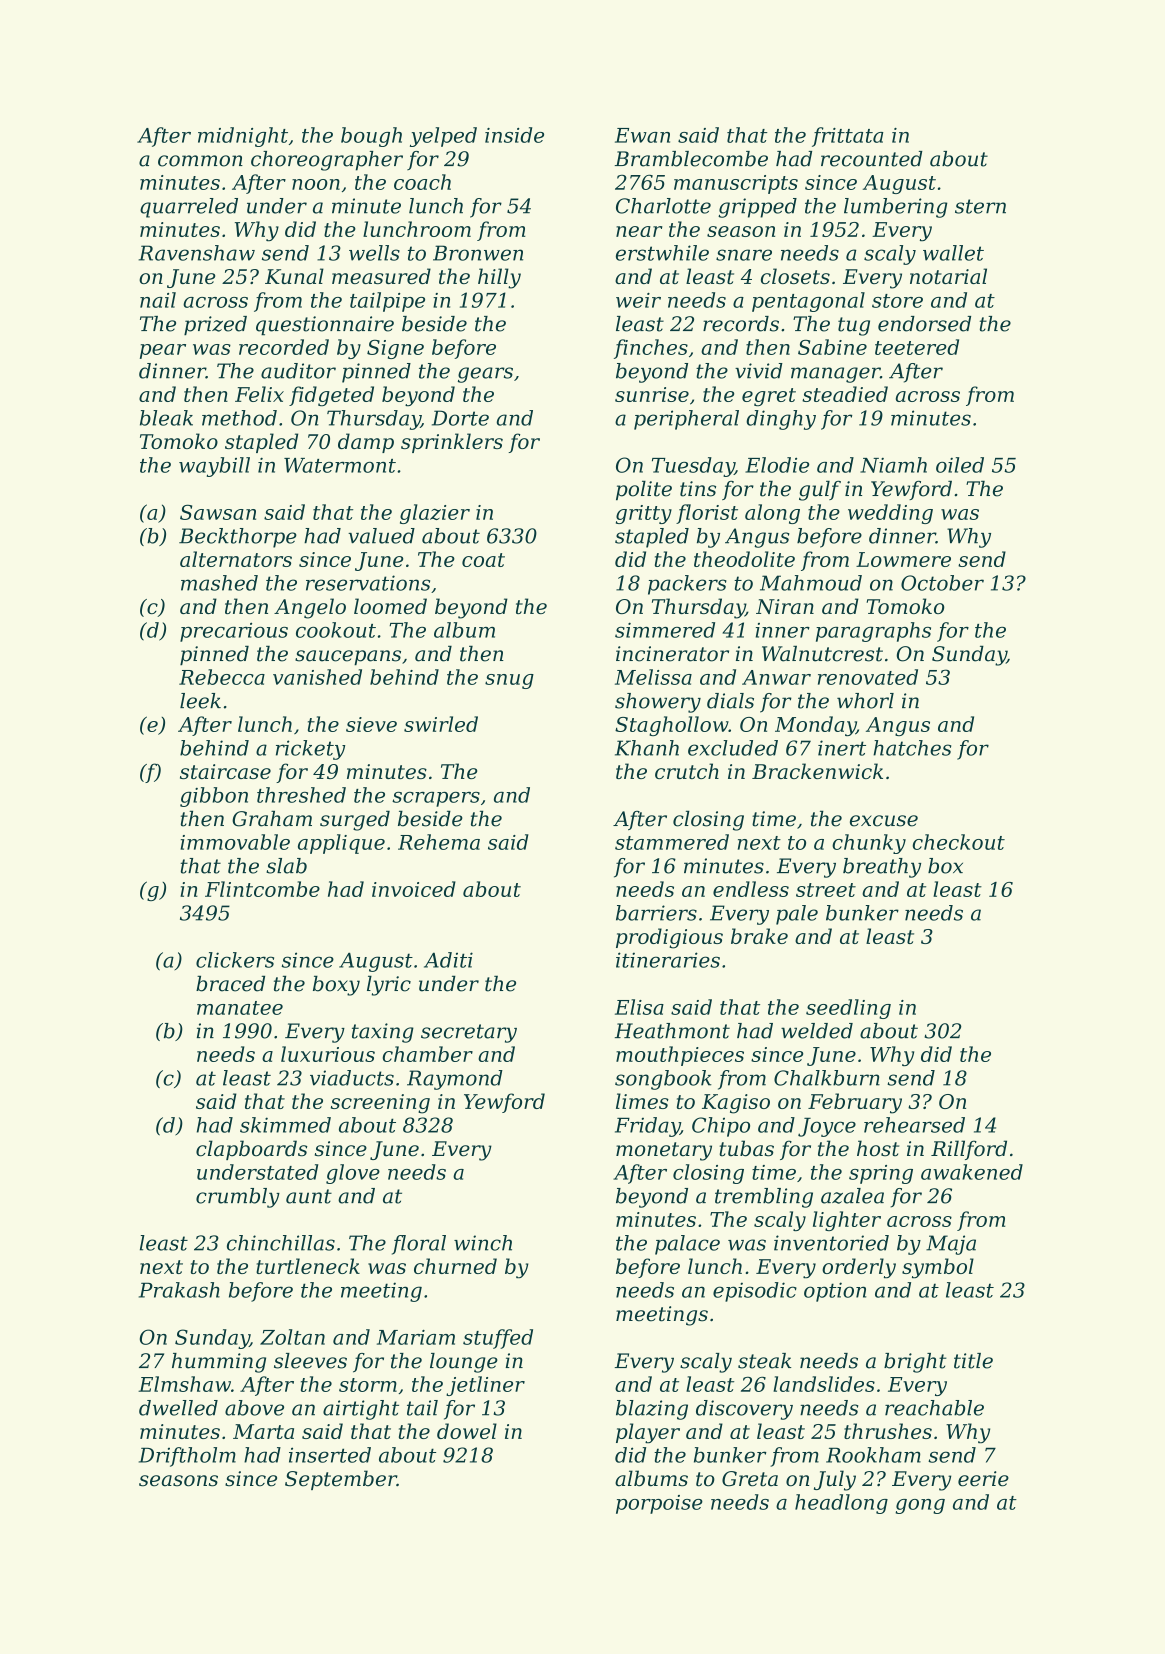  Describe the element at coordinates (483, 560) in the document. I see `coat` at that location.
